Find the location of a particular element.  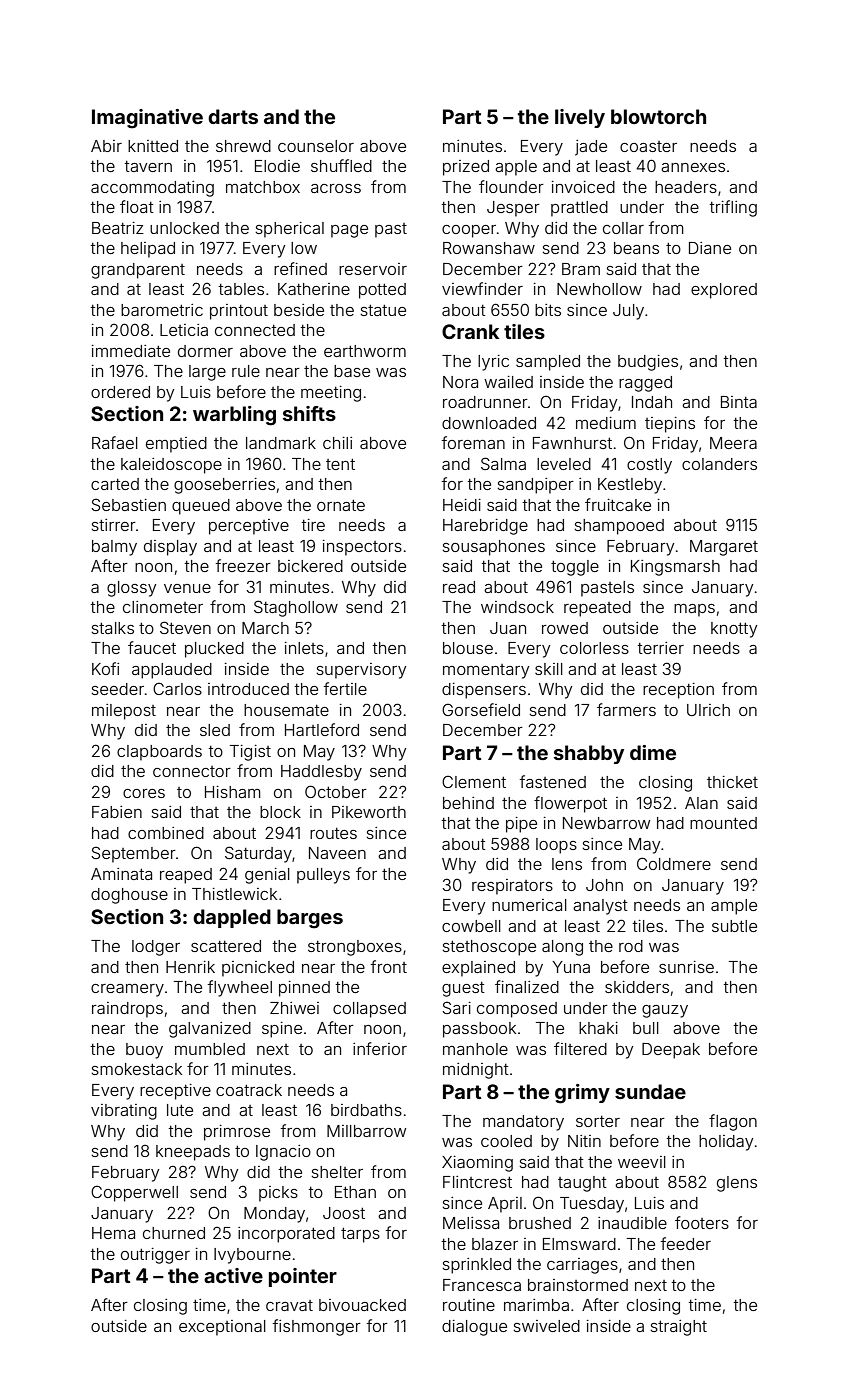

read is located at coordinates (459, 587).
